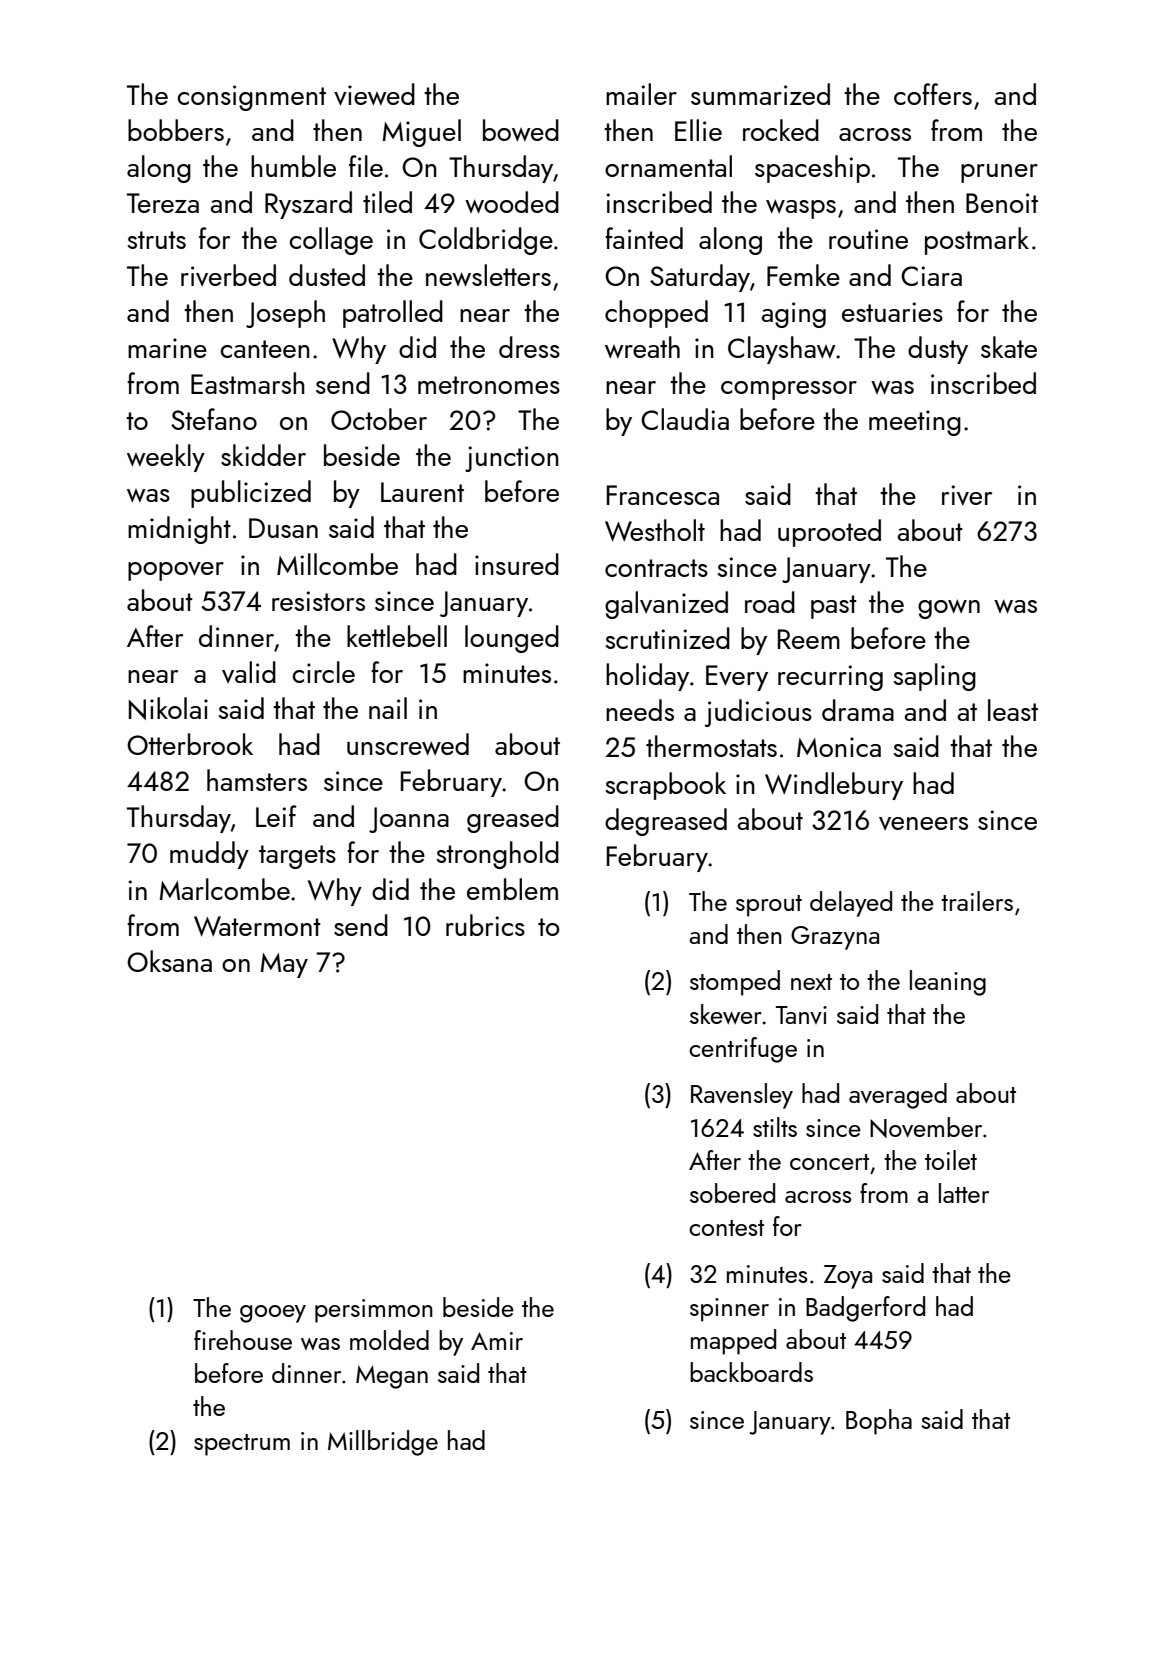  I want to click on Oksana, so click(169, 961).
